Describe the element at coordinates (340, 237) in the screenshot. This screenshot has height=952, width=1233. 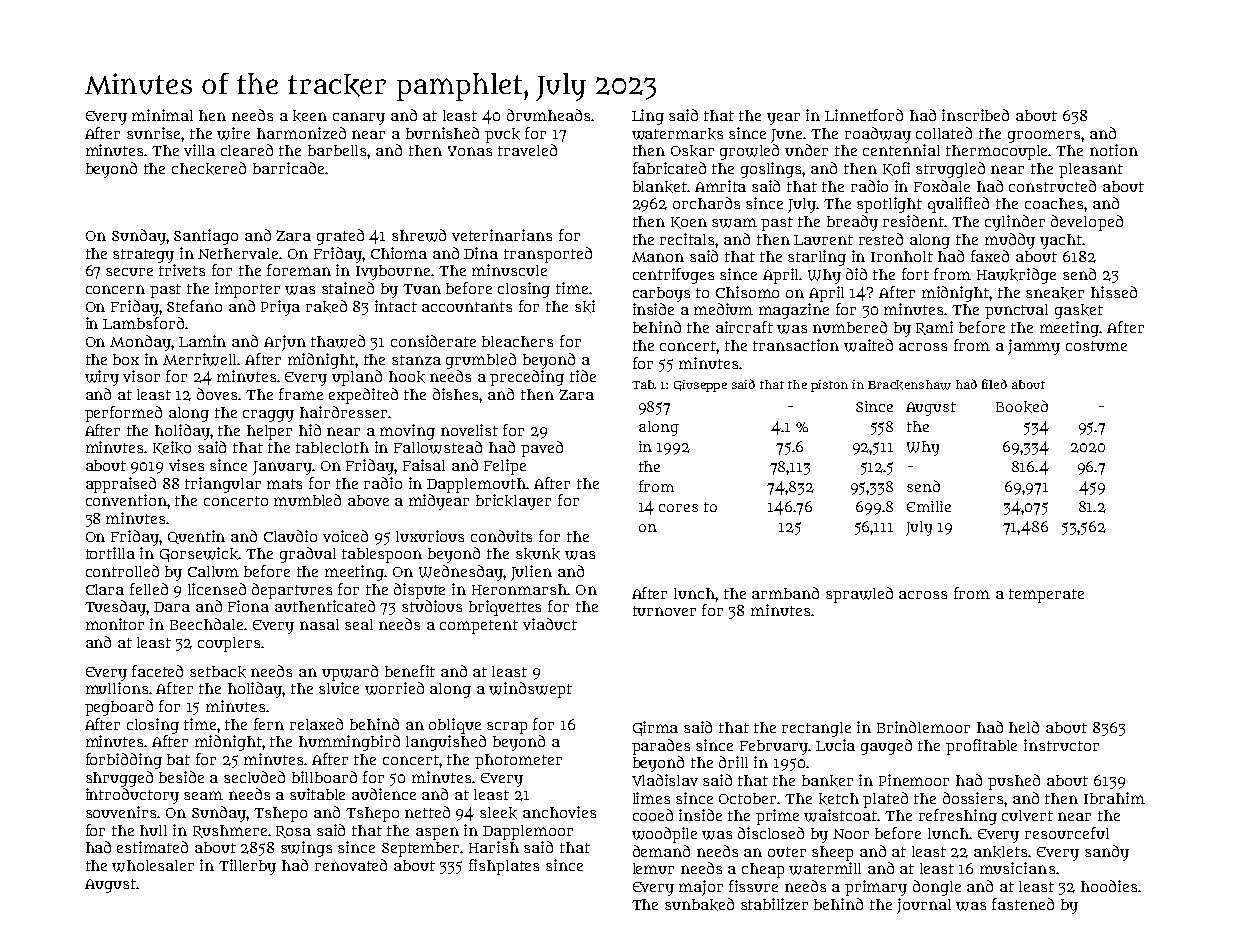
I see `grated` at that location.
